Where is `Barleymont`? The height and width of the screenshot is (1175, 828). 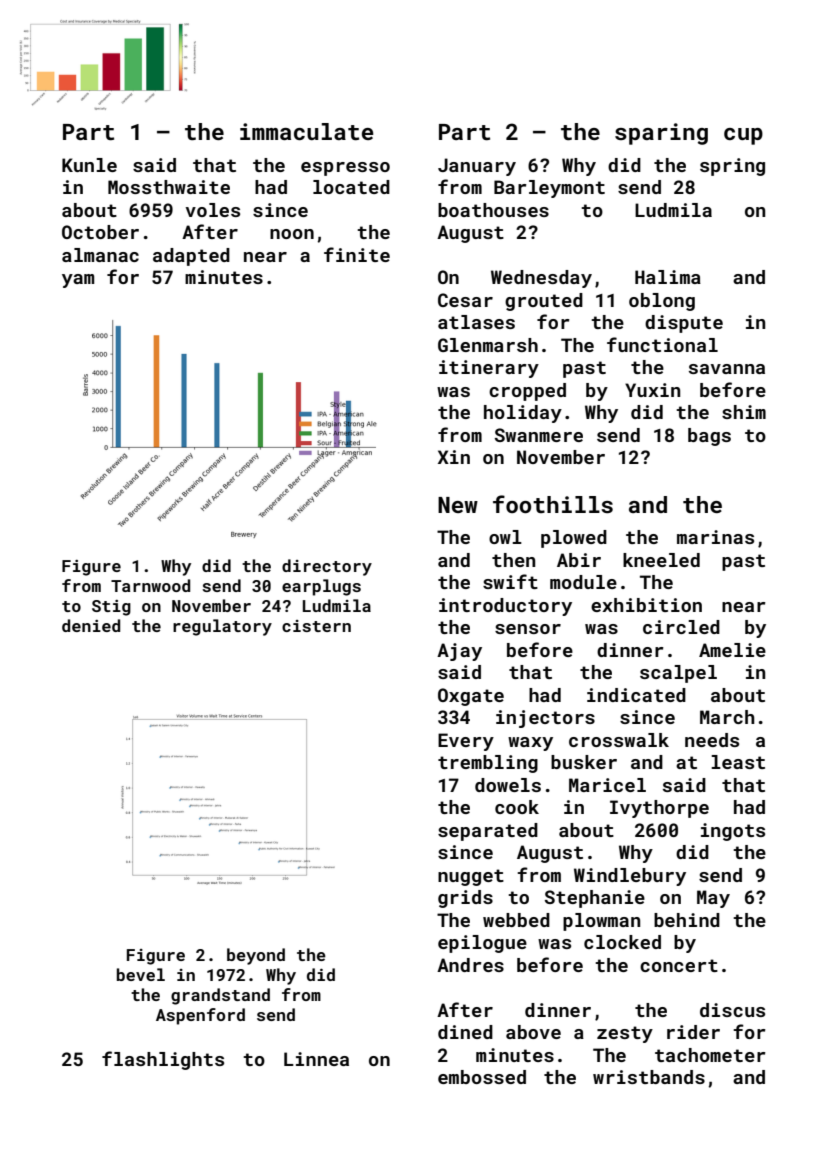 Barleymont is located at coordinates (549, 189).
